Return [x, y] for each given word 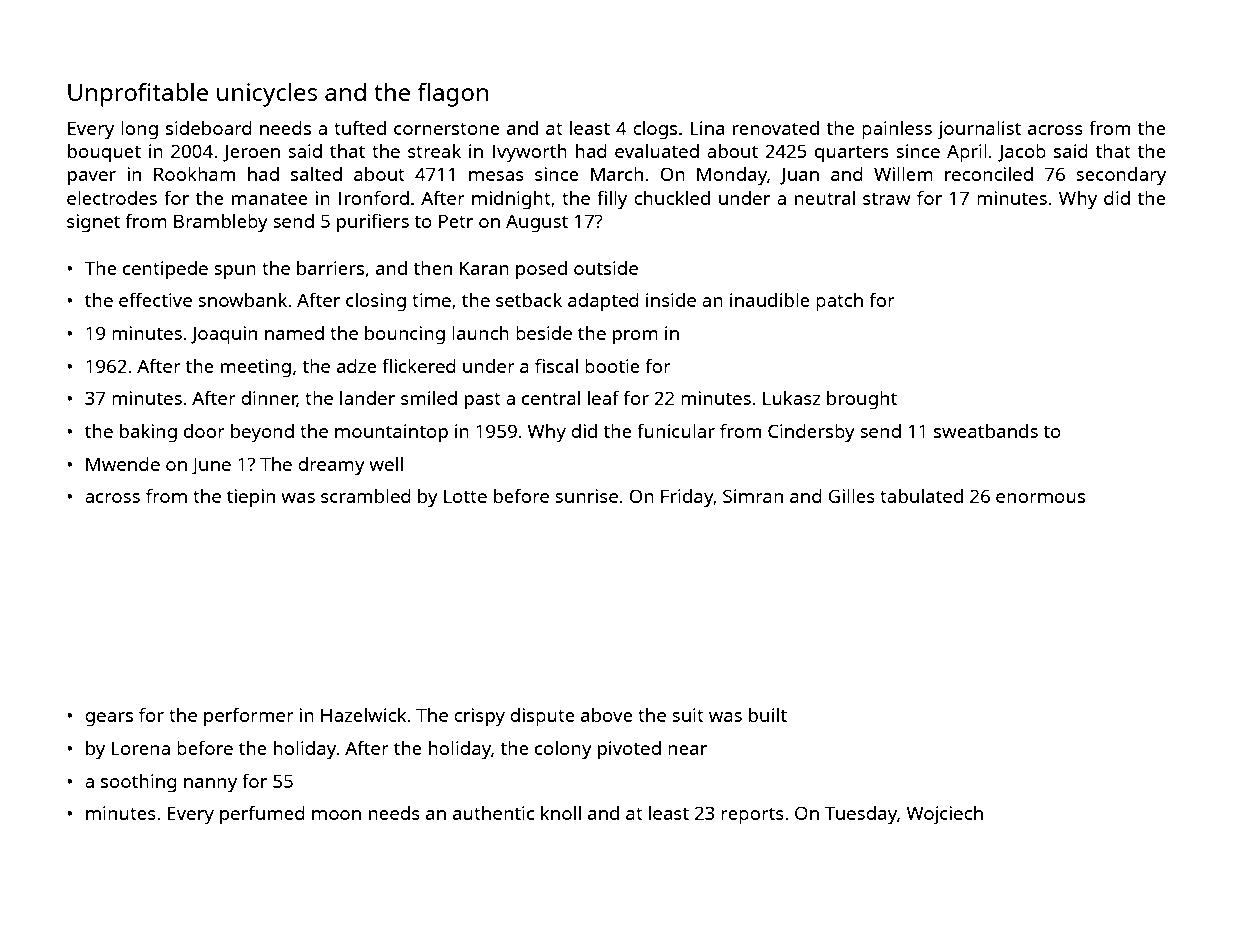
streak [434, 151]
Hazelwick [363, 715]
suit [688, 715]
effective [155, 299]
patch [839, 302]
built [768, 715]
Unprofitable [138, 94]
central [551, 398]
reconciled [989, 174]
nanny [210, 785]
